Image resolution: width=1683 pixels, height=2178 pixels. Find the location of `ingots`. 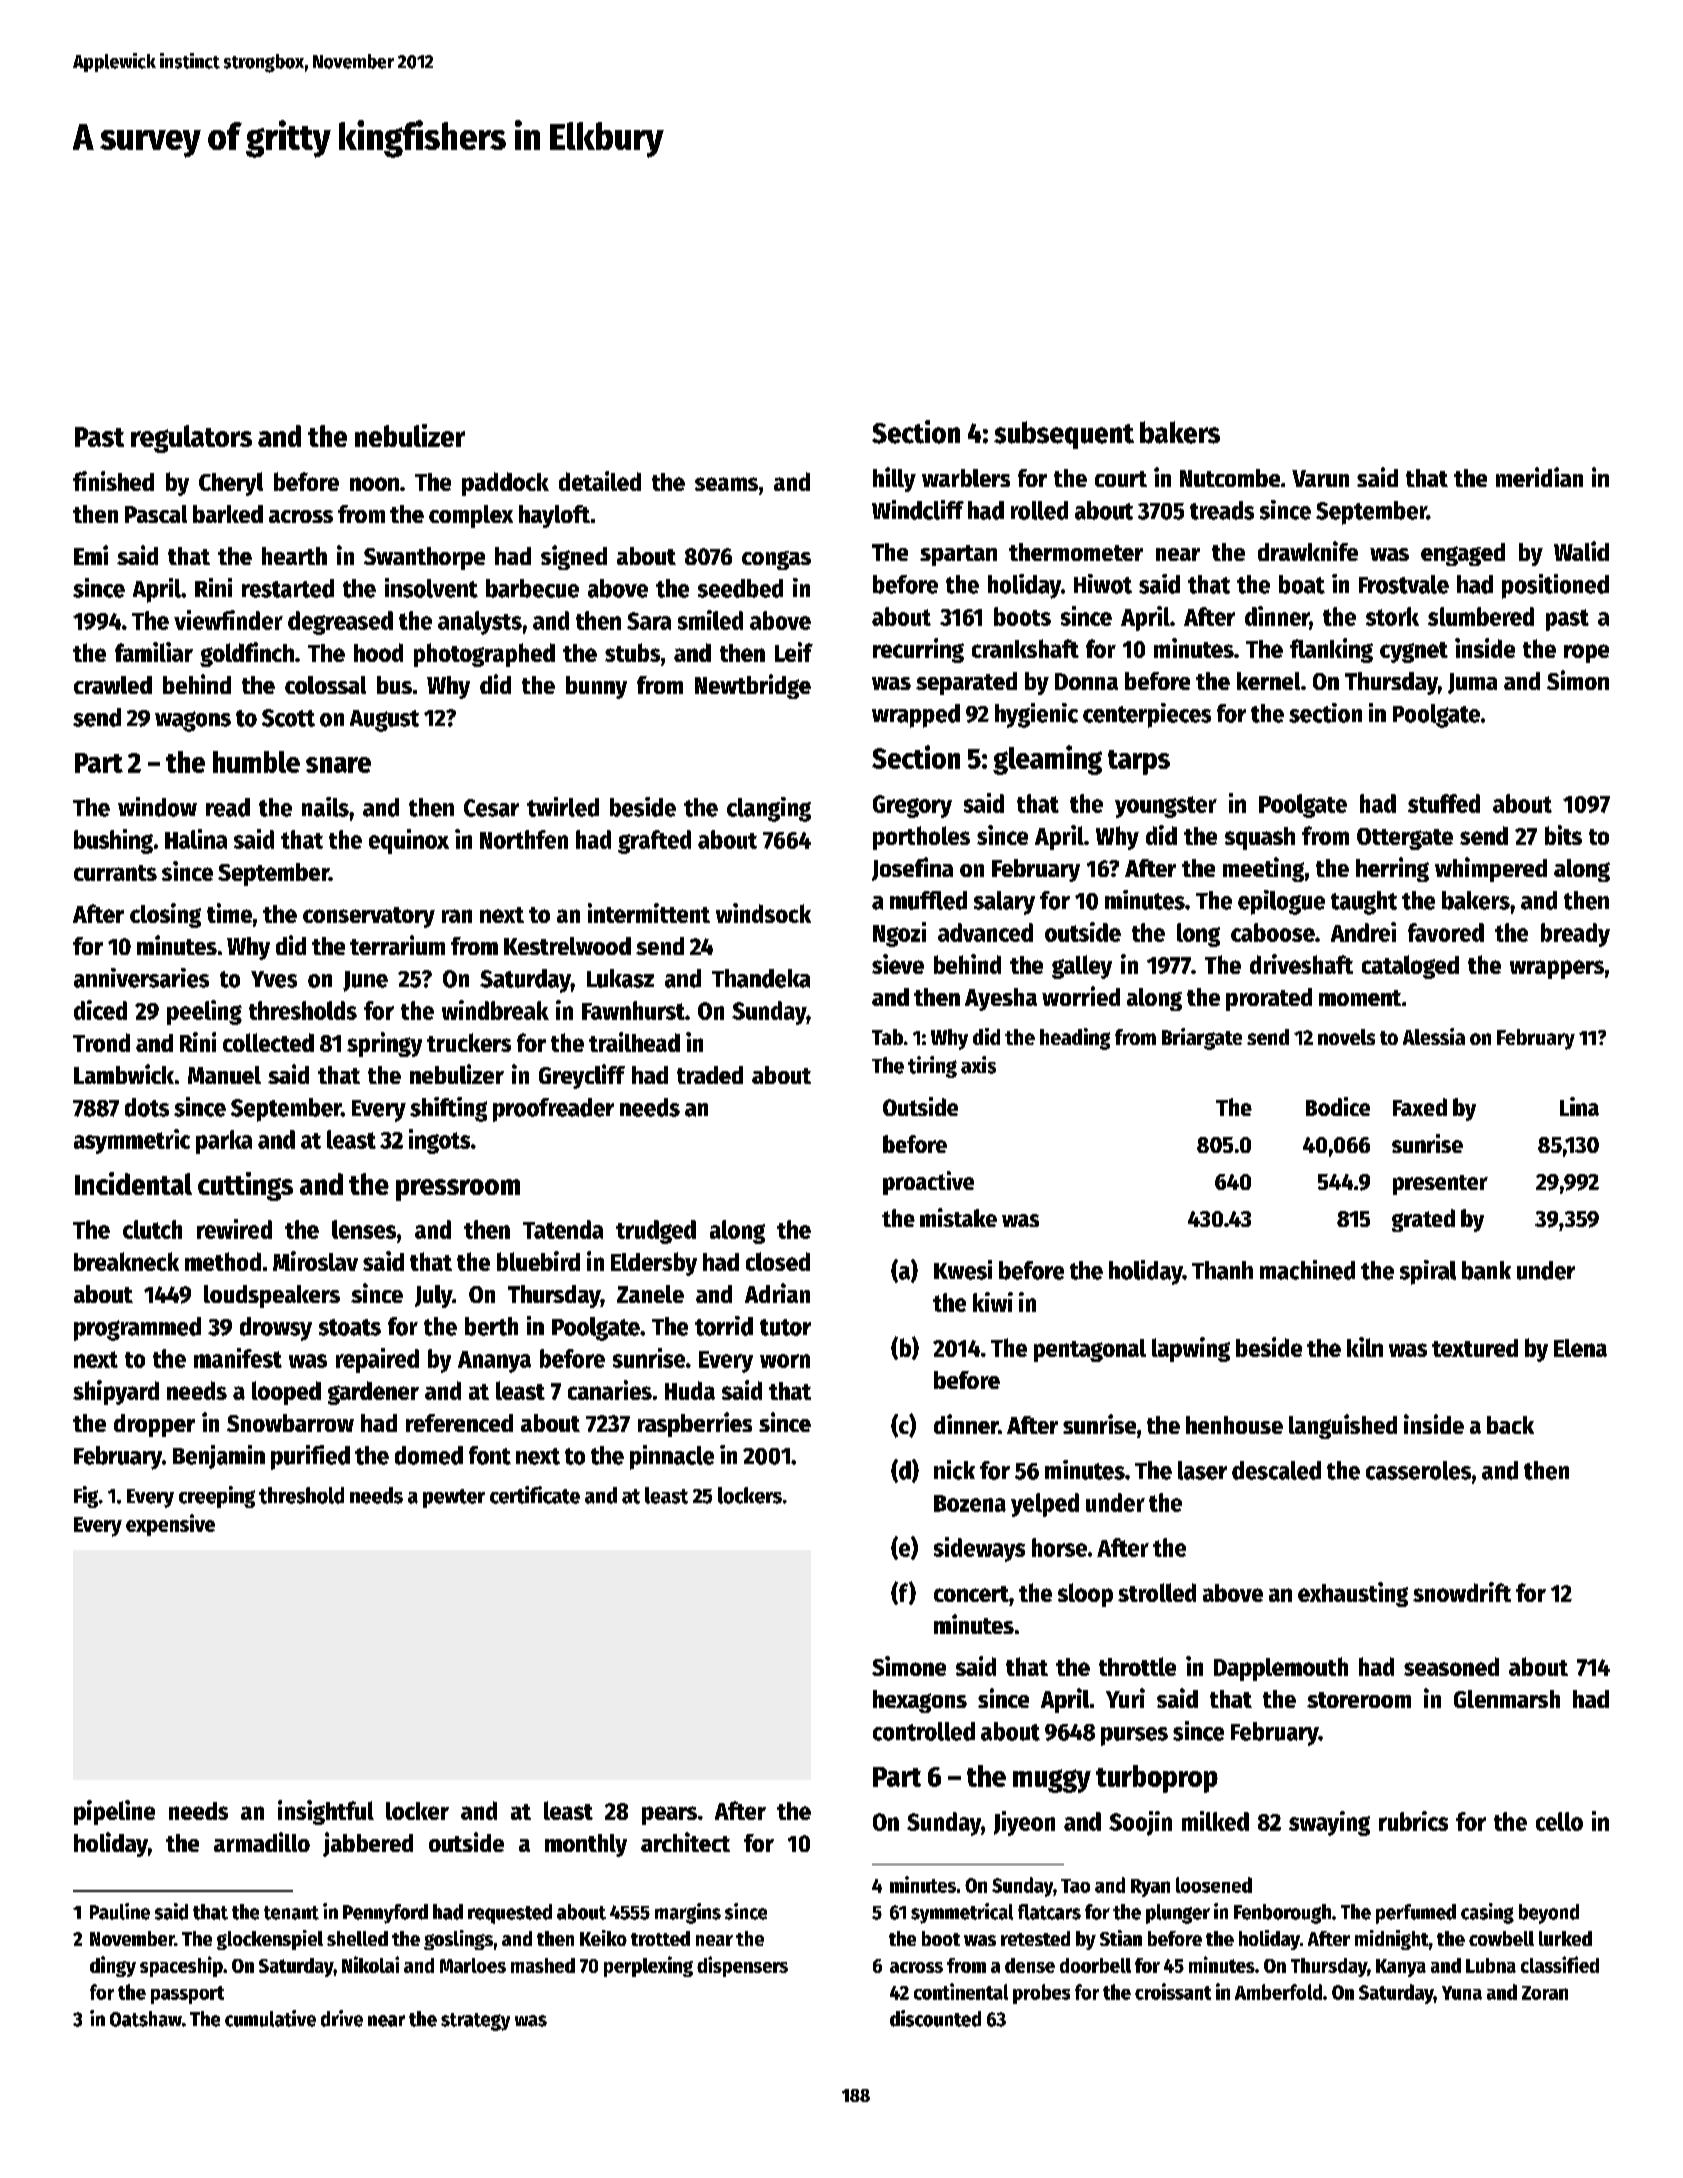

ingots is located at coordinates (439, 1141).
